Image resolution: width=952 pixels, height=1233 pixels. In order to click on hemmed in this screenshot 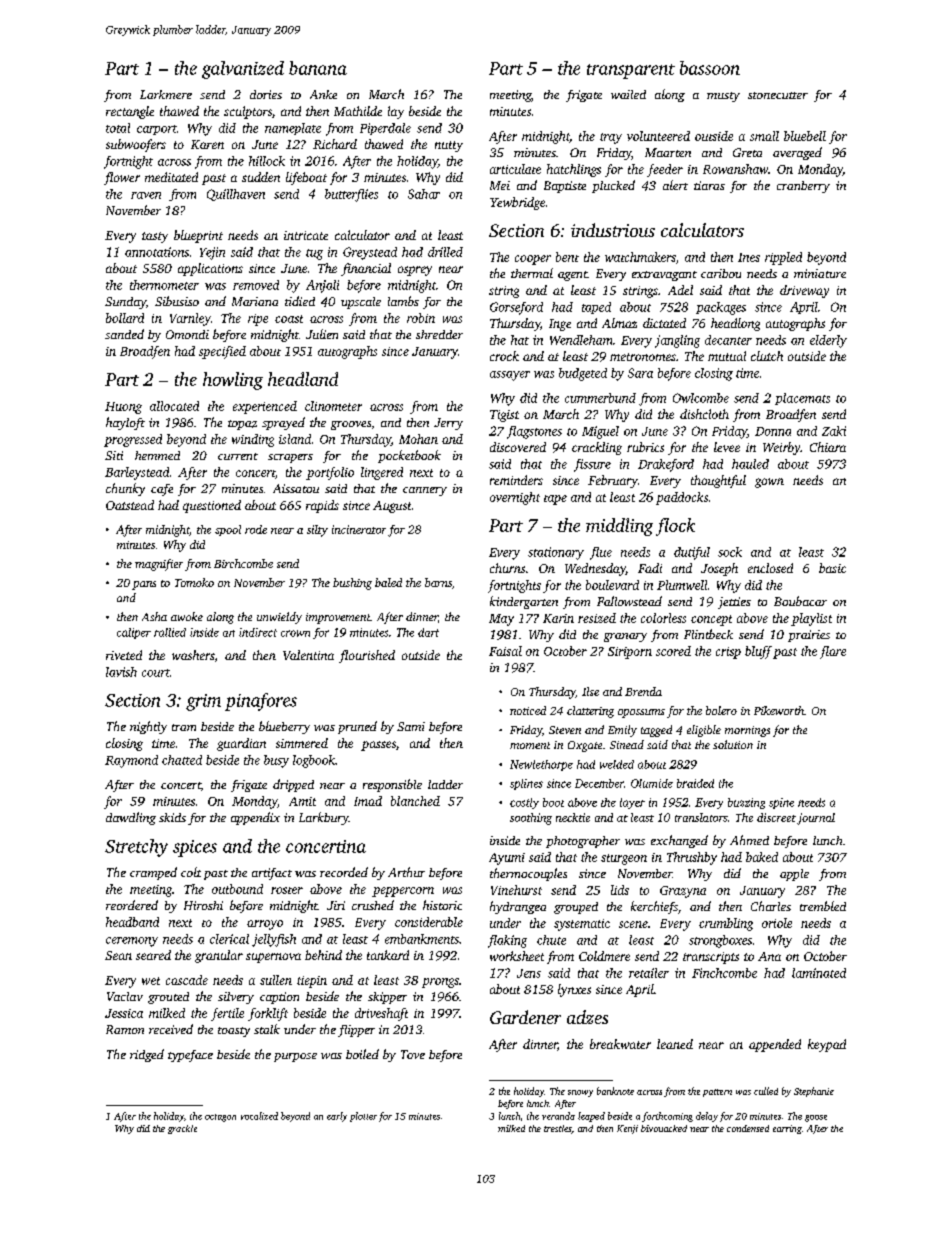, I will do `click(157, 455)`.
